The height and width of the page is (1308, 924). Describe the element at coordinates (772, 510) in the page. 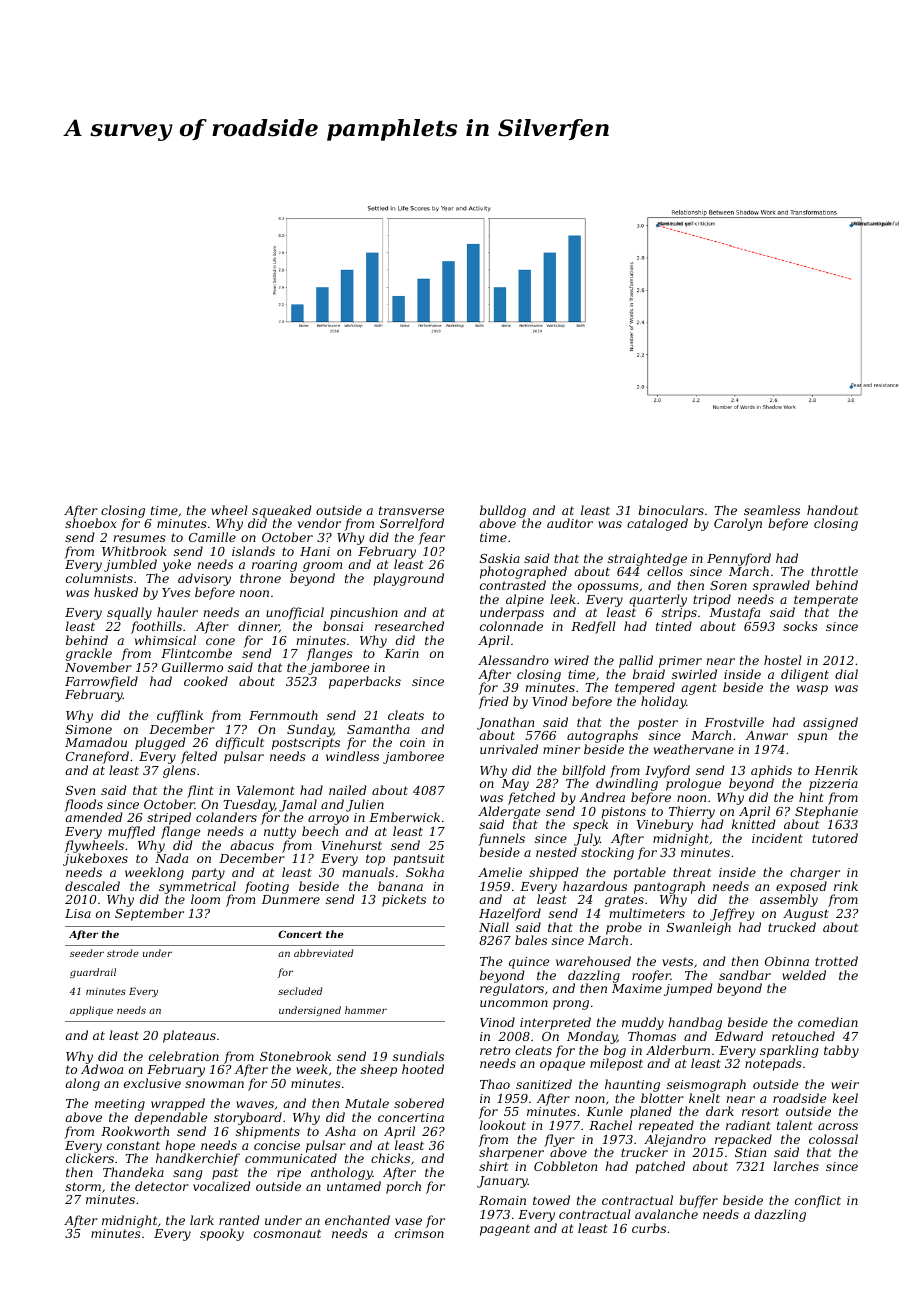

I see `seamless` at that location.
